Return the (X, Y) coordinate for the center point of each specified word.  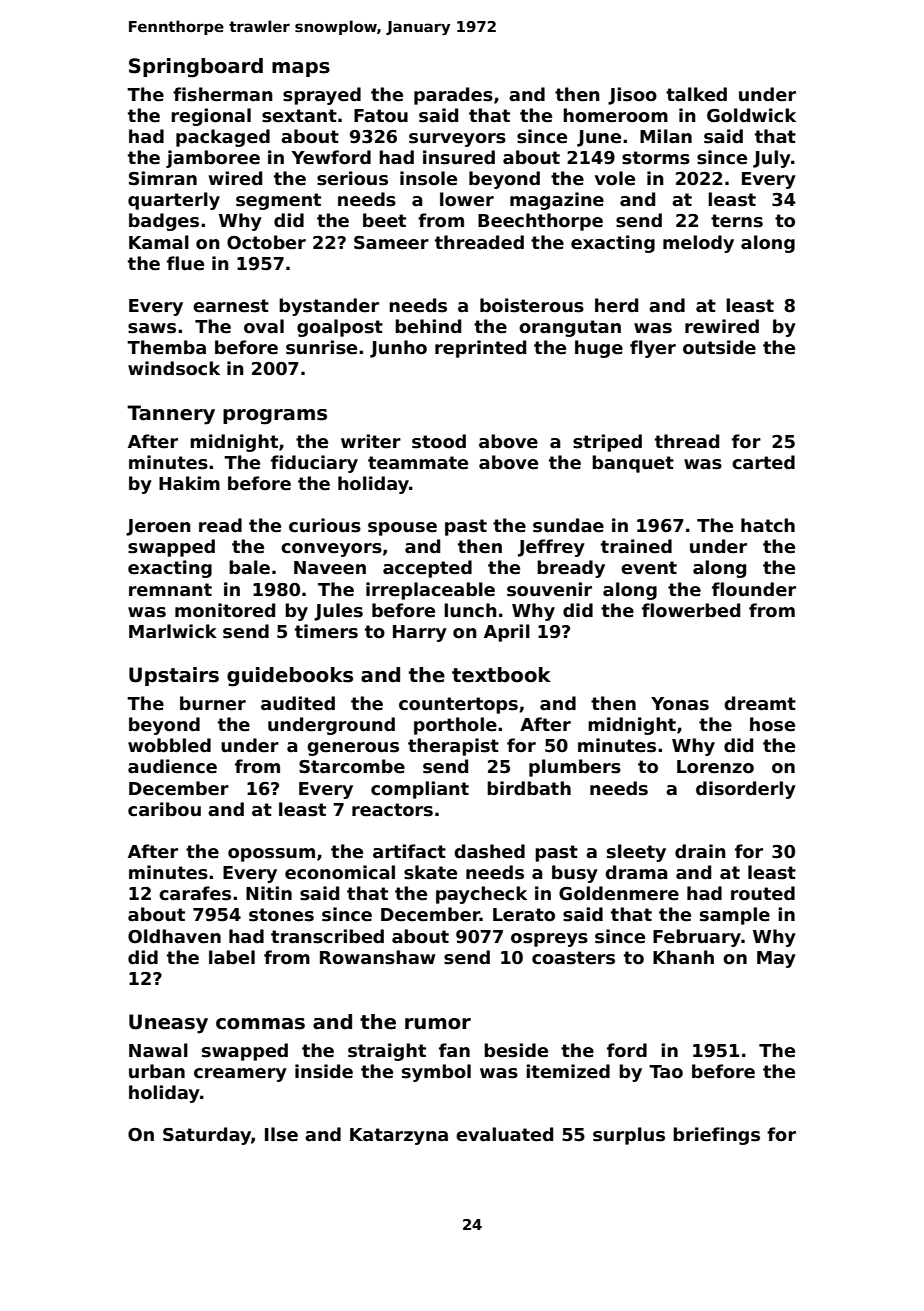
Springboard (196, 68)
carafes (195, 893)
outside (719, 347)
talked (696, 94)
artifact (409, 851)
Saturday (207, 1136)
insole (428, 178)
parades (453, 96)
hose (772, 724)
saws (152, 328)
